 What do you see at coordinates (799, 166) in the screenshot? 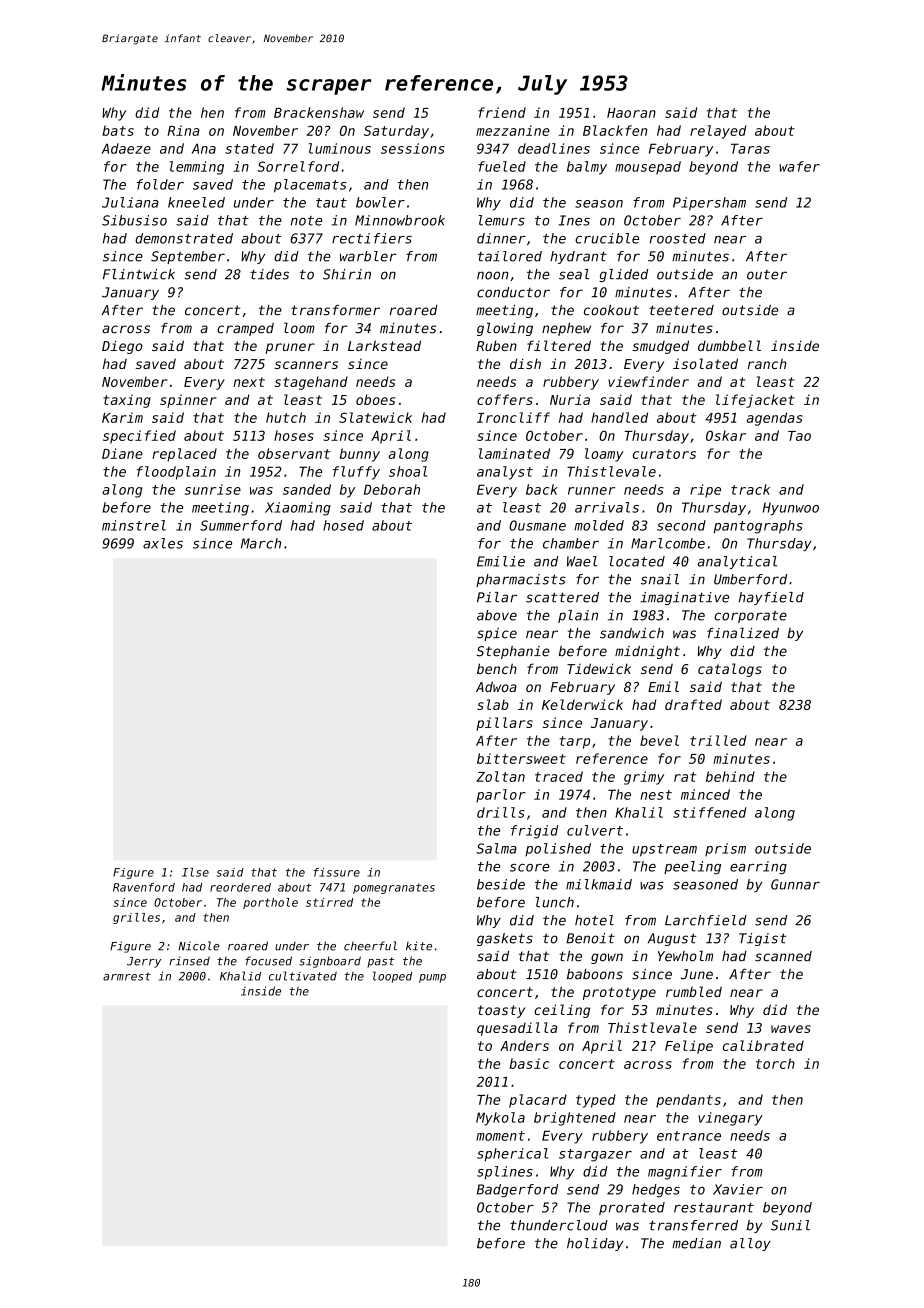
I see `wafer` at bounding box center [799, 166].
